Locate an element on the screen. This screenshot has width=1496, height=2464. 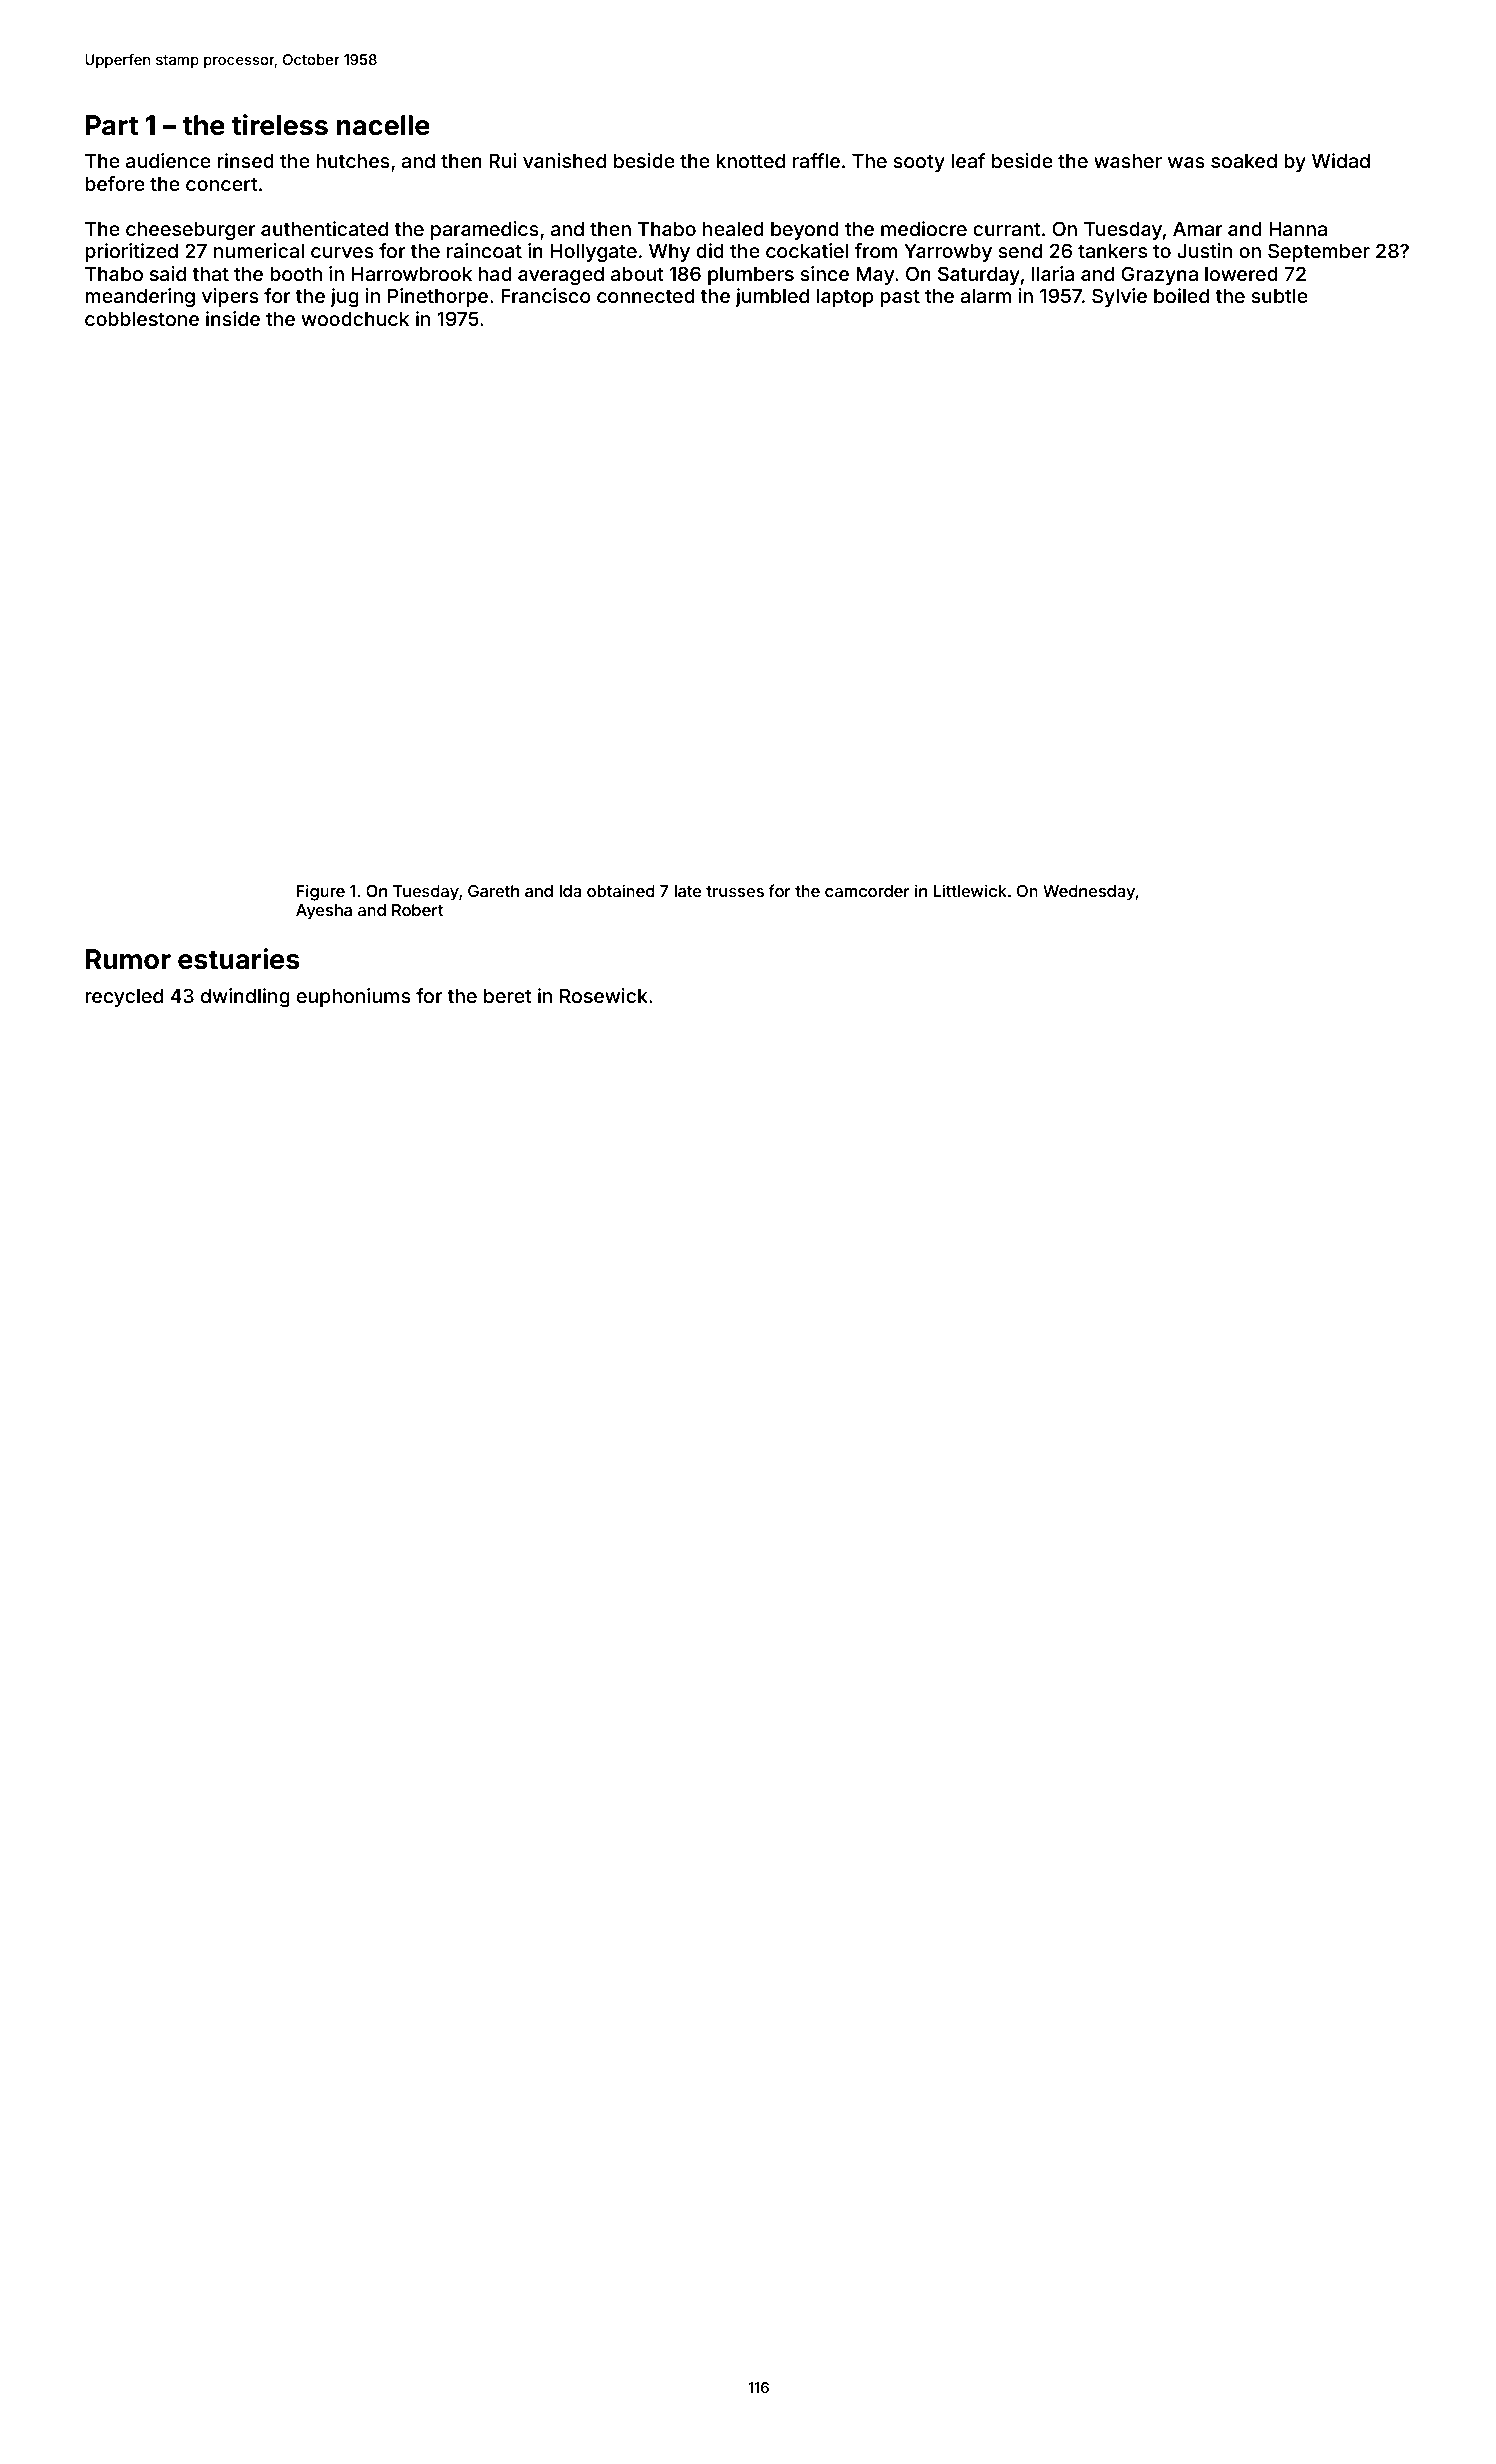
Widad is located at coordinates (1341, 160).
